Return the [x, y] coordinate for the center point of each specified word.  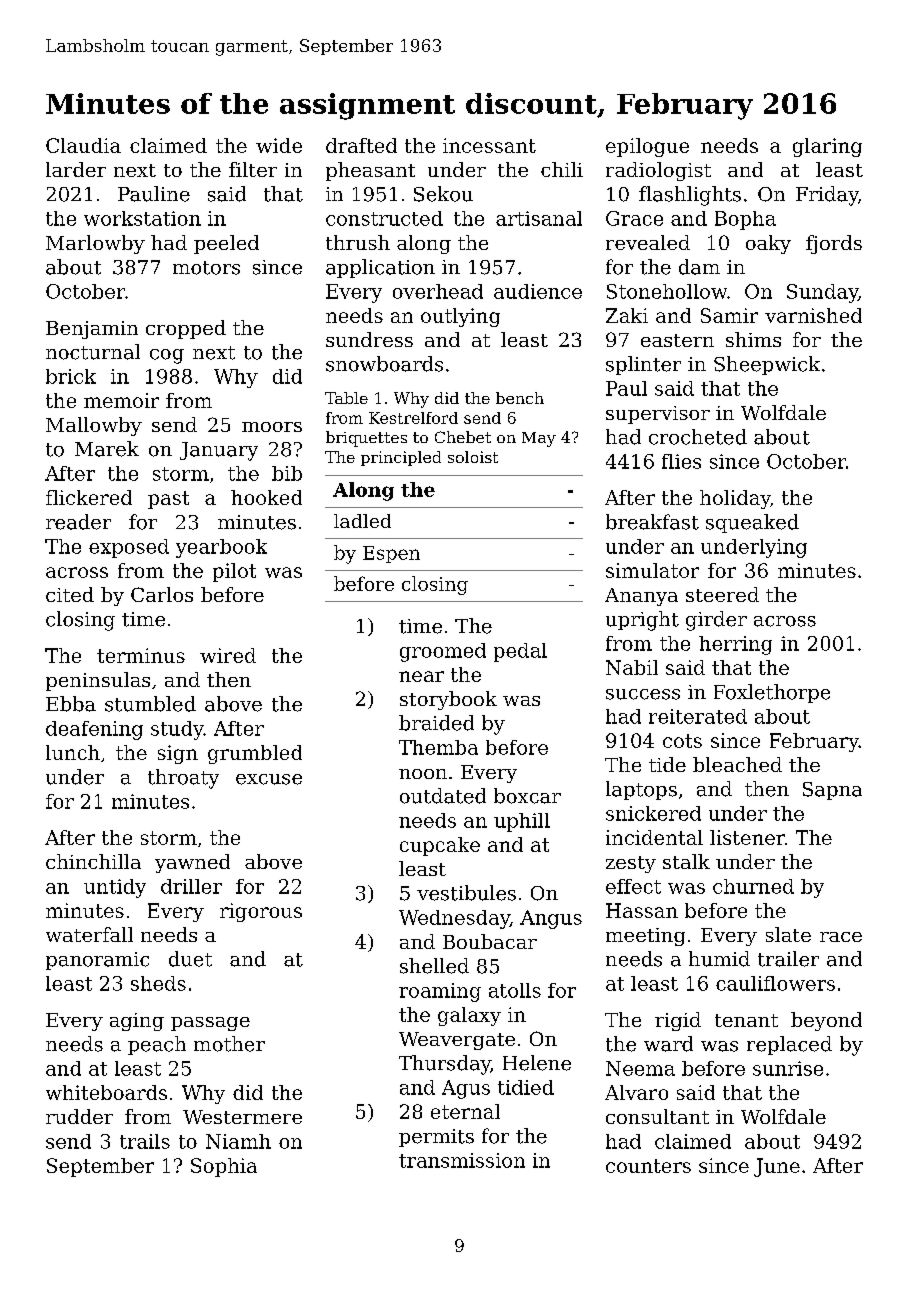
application [380, 268]
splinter [643, 365]
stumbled [150, 704]
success [643, 694]
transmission [462, 1160]
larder [76, 169]
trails [145, 1141]
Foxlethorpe [772, 693]
